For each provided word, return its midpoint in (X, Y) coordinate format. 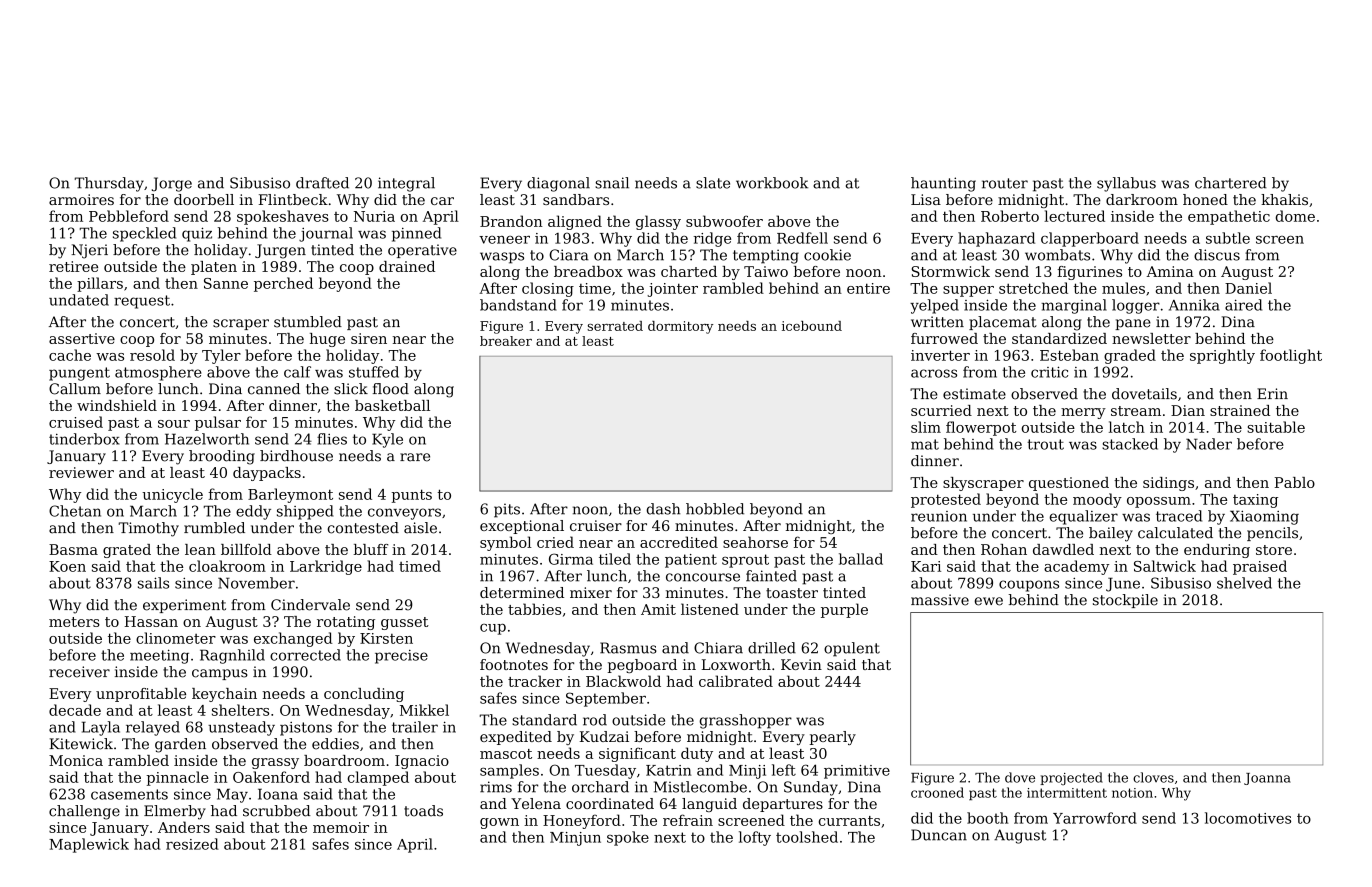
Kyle (387, 440)
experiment (184, 606)
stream (1136, 411)
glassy (658, 222)
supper (968, 291)
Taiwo (766, 271)
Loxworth (736, 664)
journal (326, 234)
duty (697, 754)
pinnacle (178, 778)
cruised (76, 422)
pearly (833, 738)
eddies (335, 744)
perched (283, 284)
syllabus (1126, 184)
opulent (852, 649)
